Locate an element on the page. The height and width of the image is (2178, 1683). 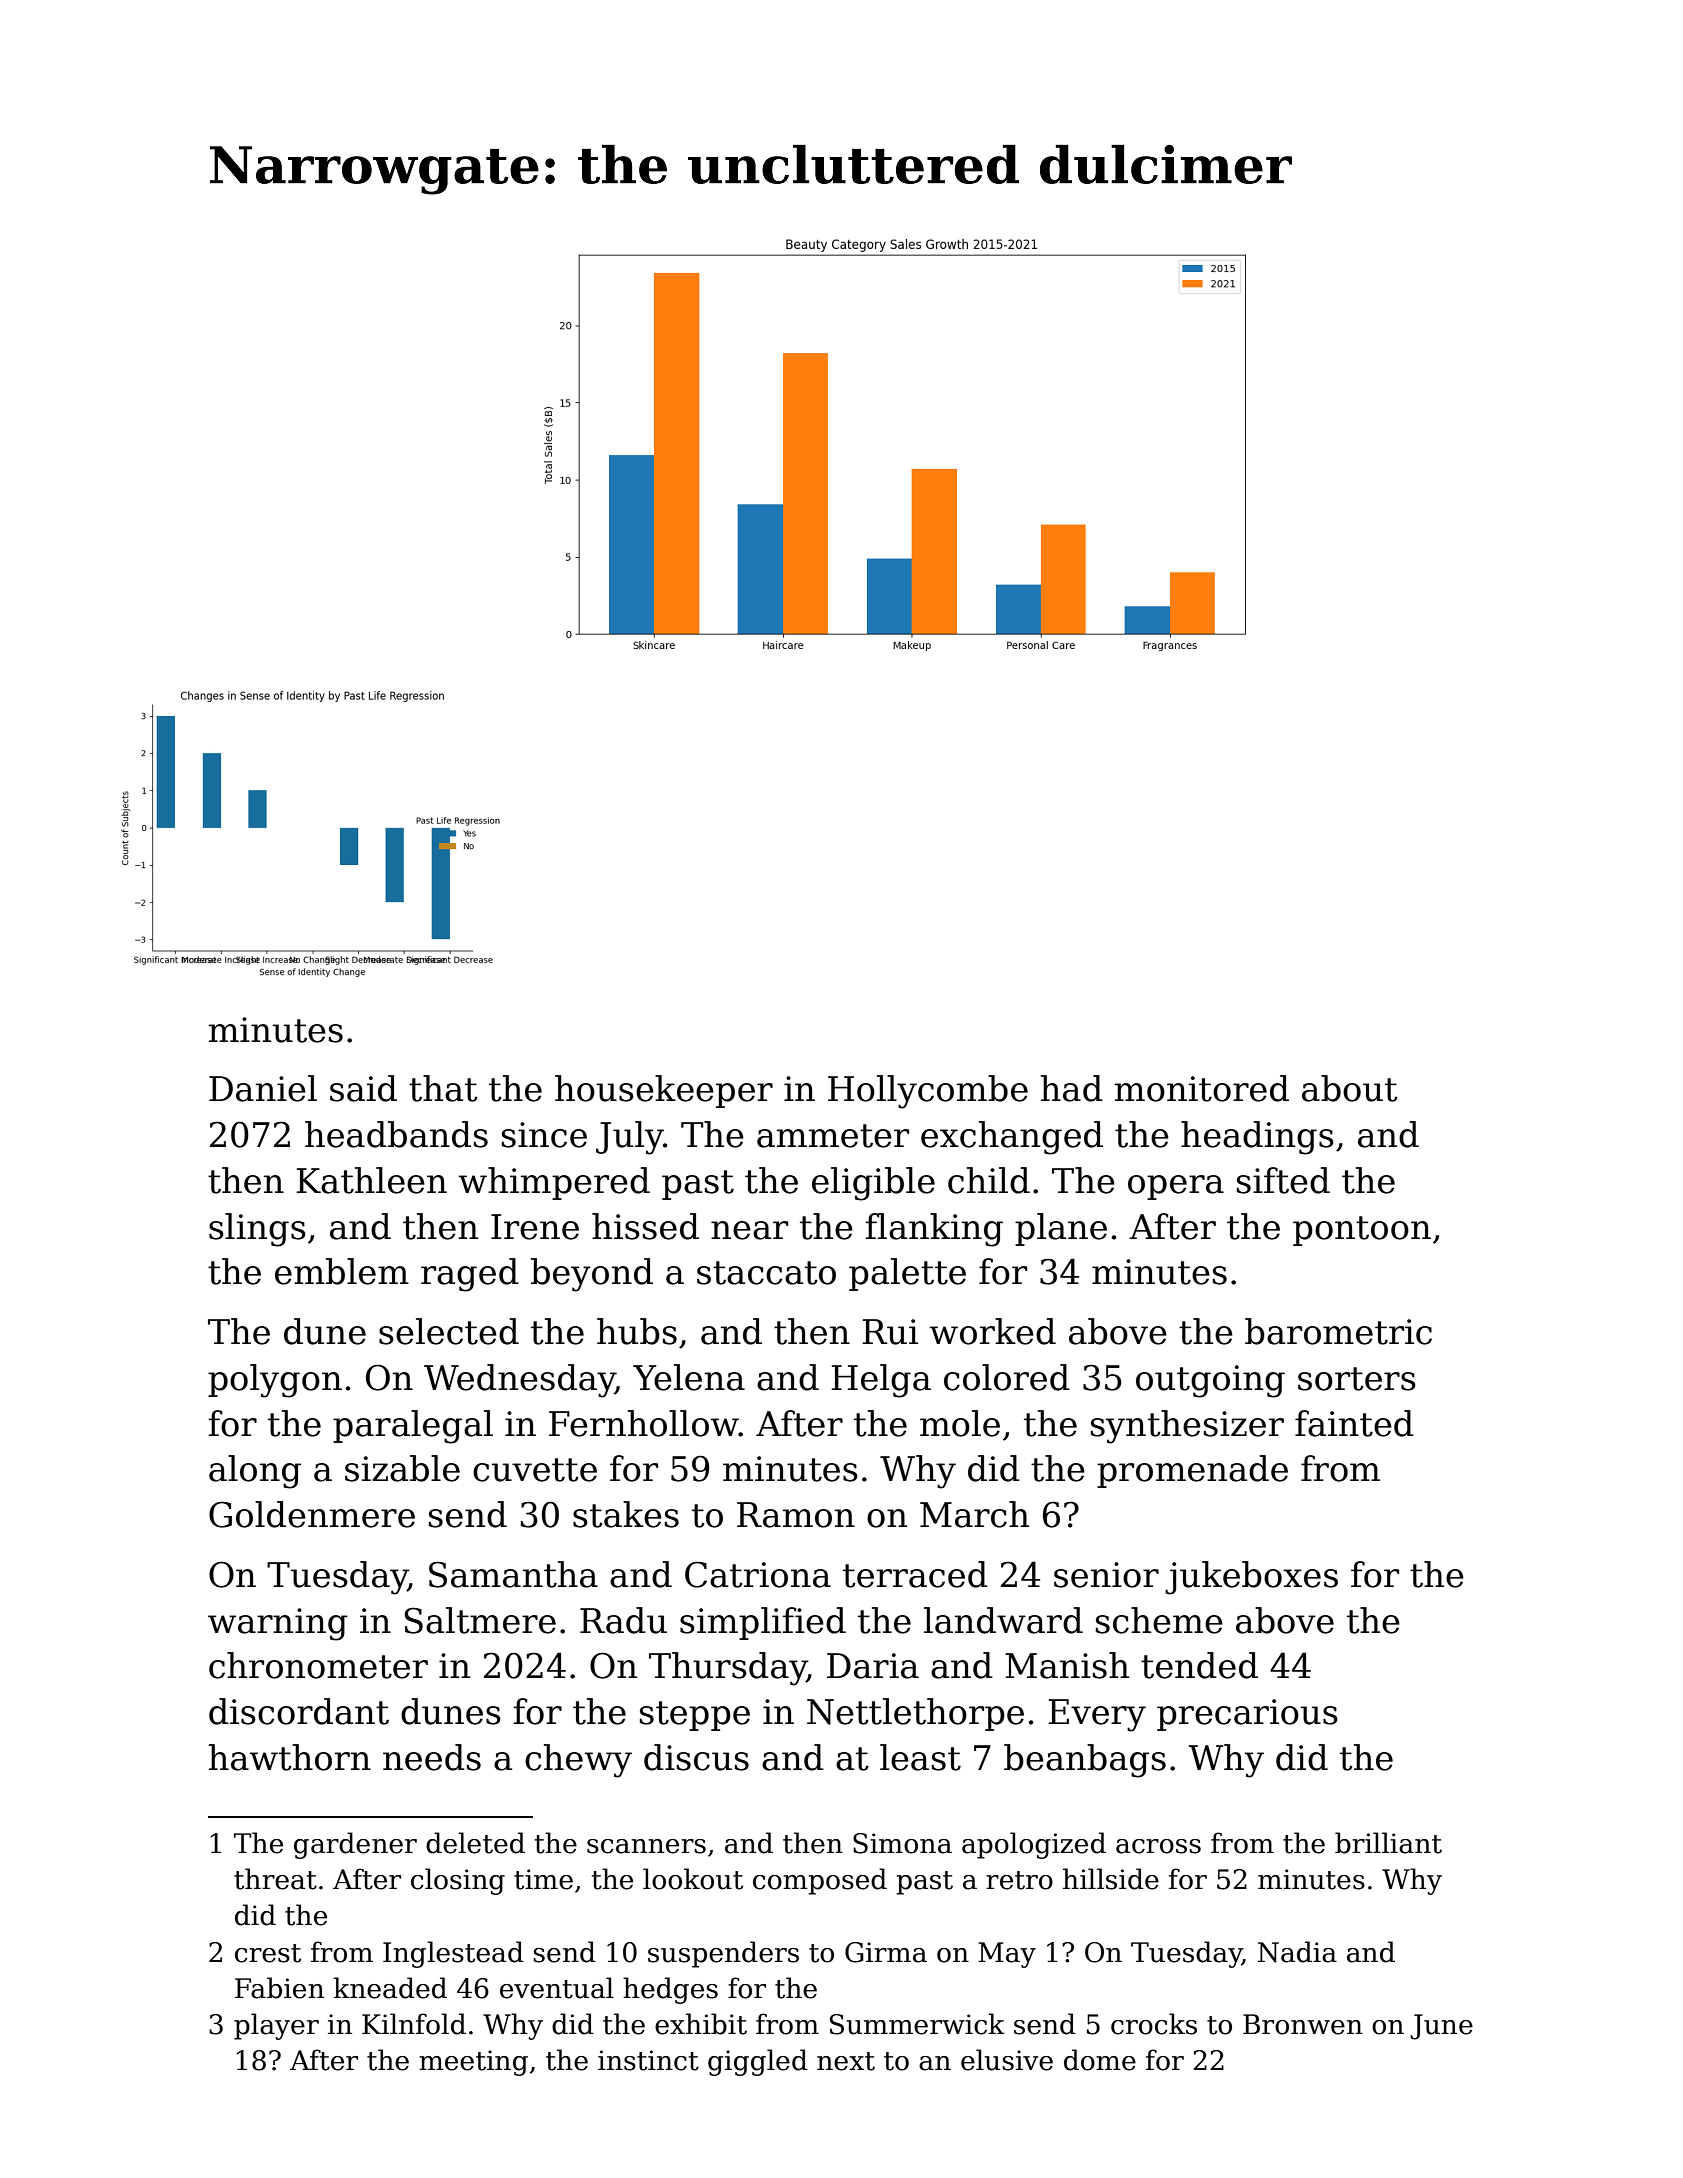
sifted is located at coordinates (1283, 1180).
